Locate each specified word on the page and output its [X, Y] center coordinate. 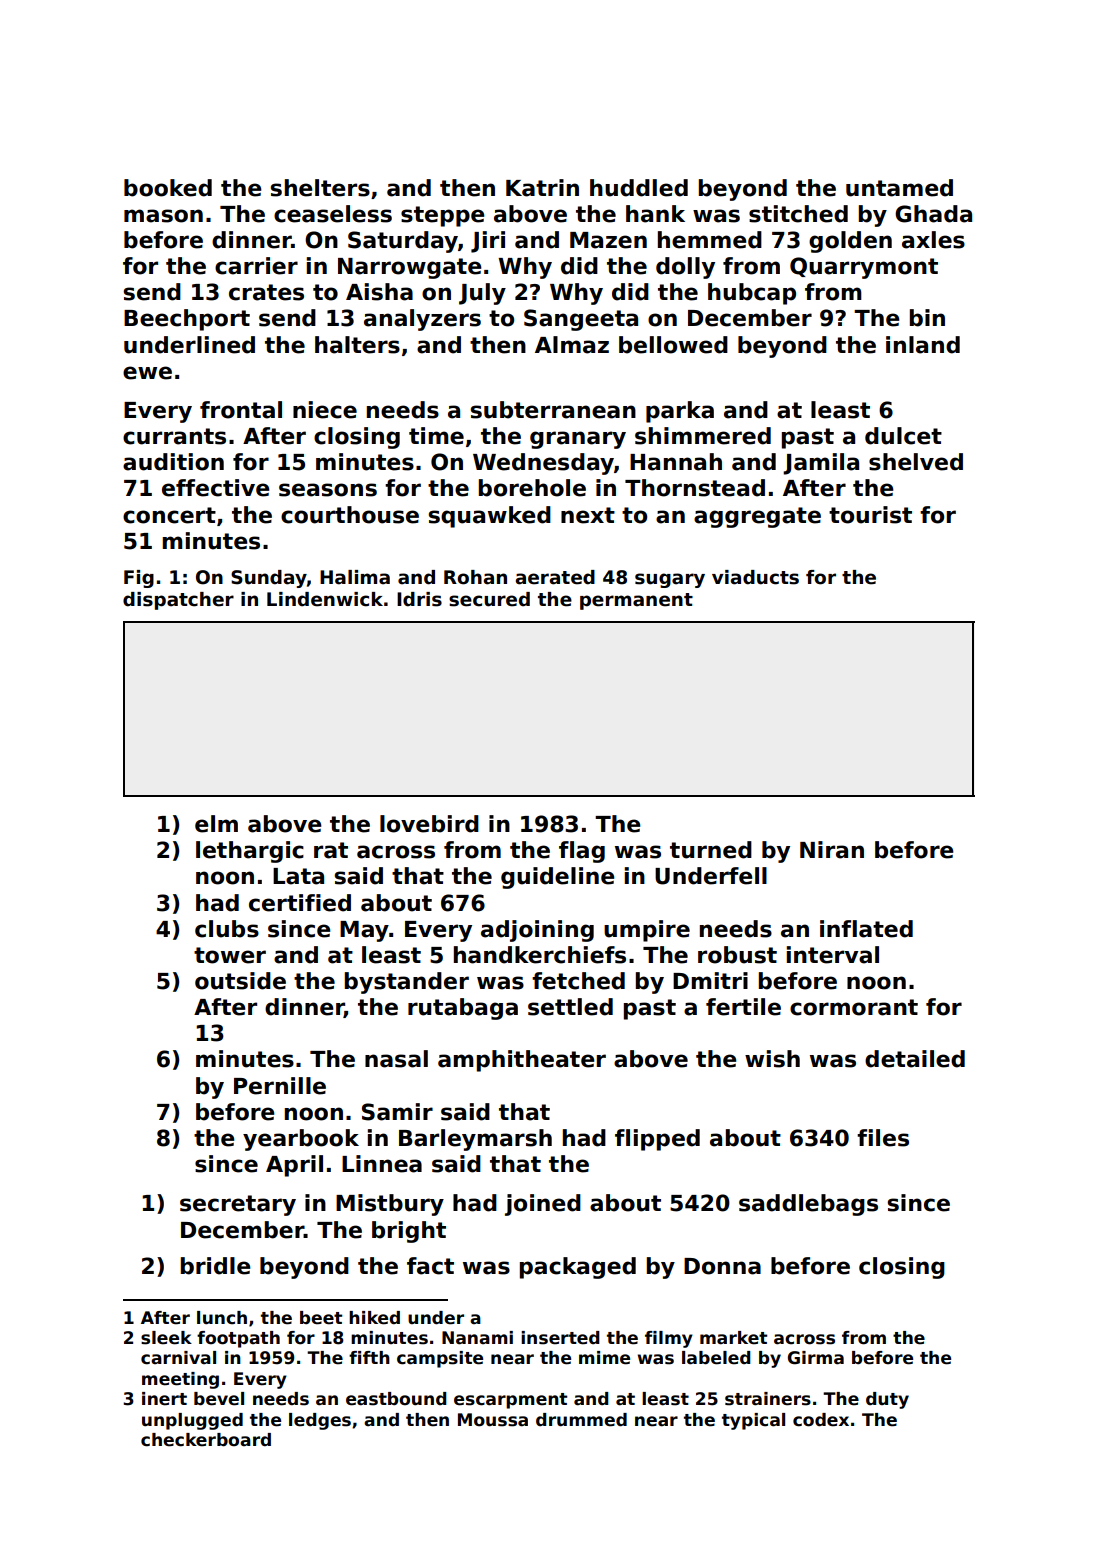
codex [821, 1420]
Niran [832, 850]
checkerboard [206, 1440]
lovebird [429, 824]
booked [168, 188]
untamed [899, 188]
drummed [581, 1420]
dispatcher [178, 601]
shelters [320, 188]
